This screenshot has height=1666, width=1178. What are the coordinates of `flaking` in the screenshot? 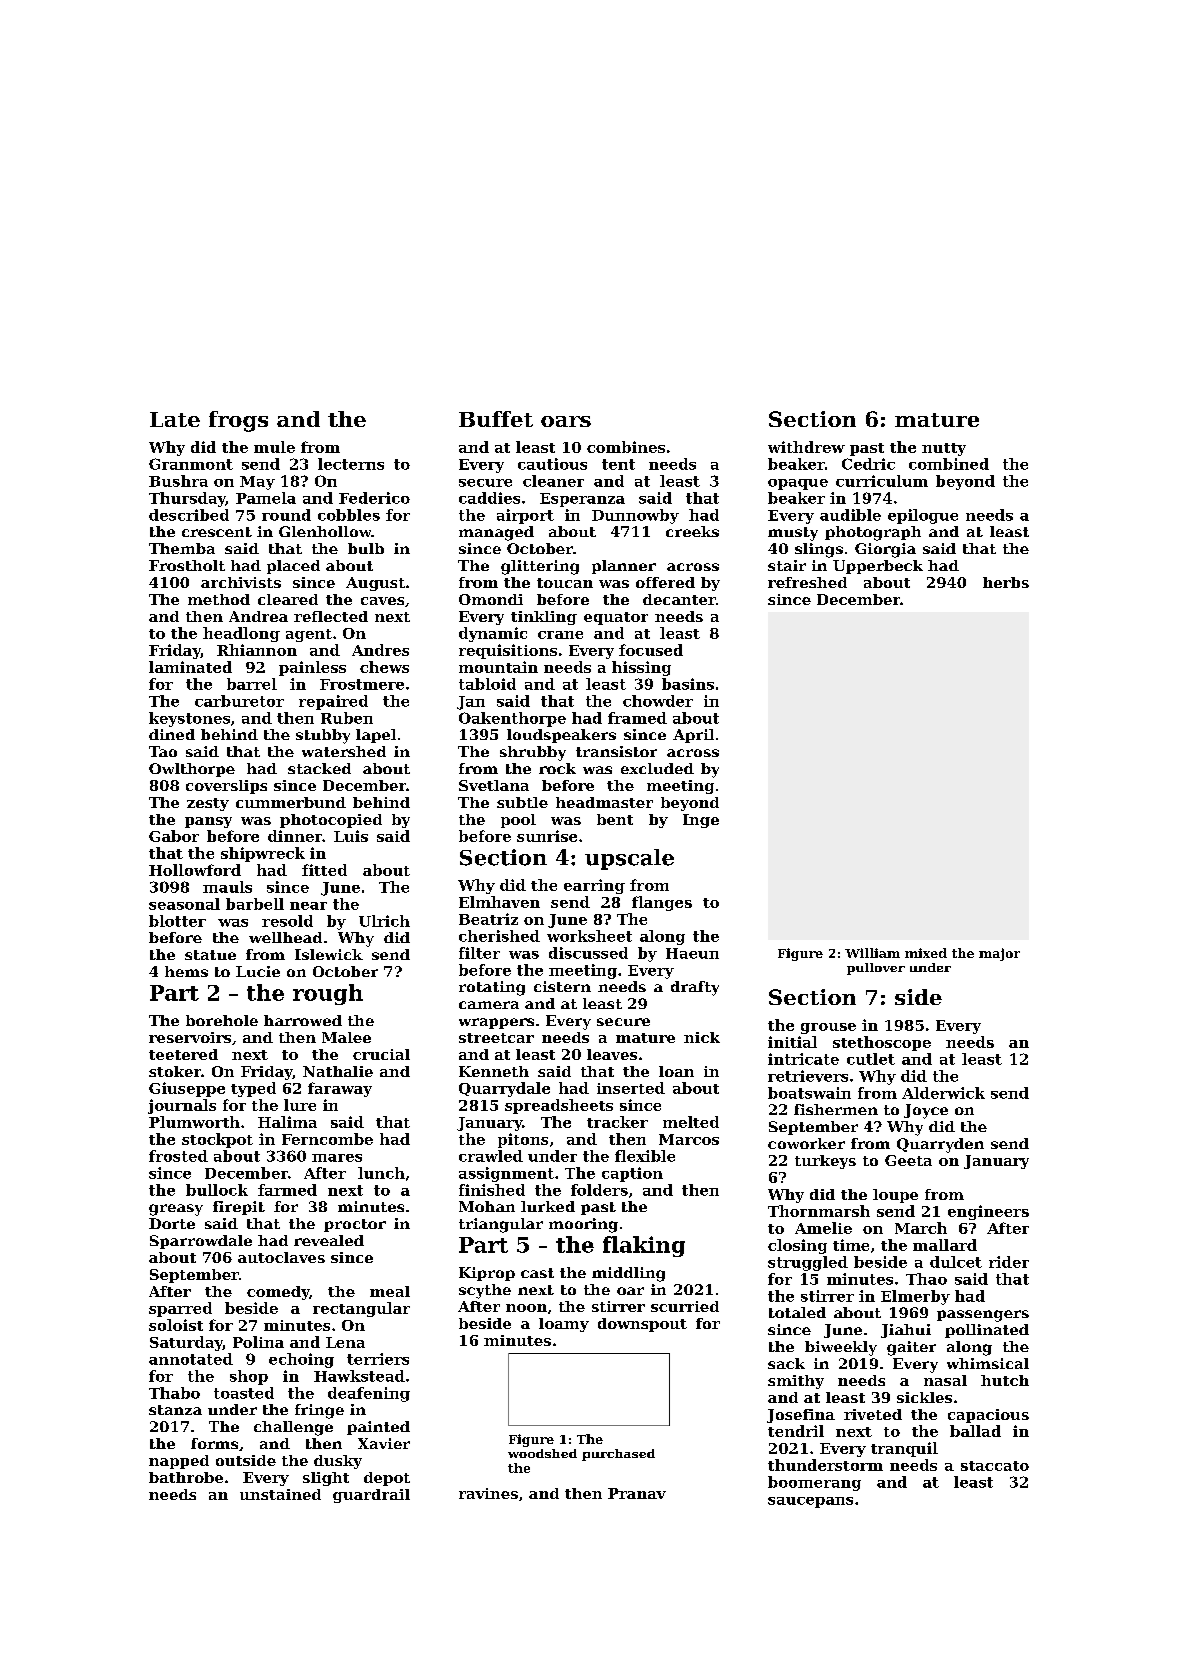 It's located at (644, 1246).
